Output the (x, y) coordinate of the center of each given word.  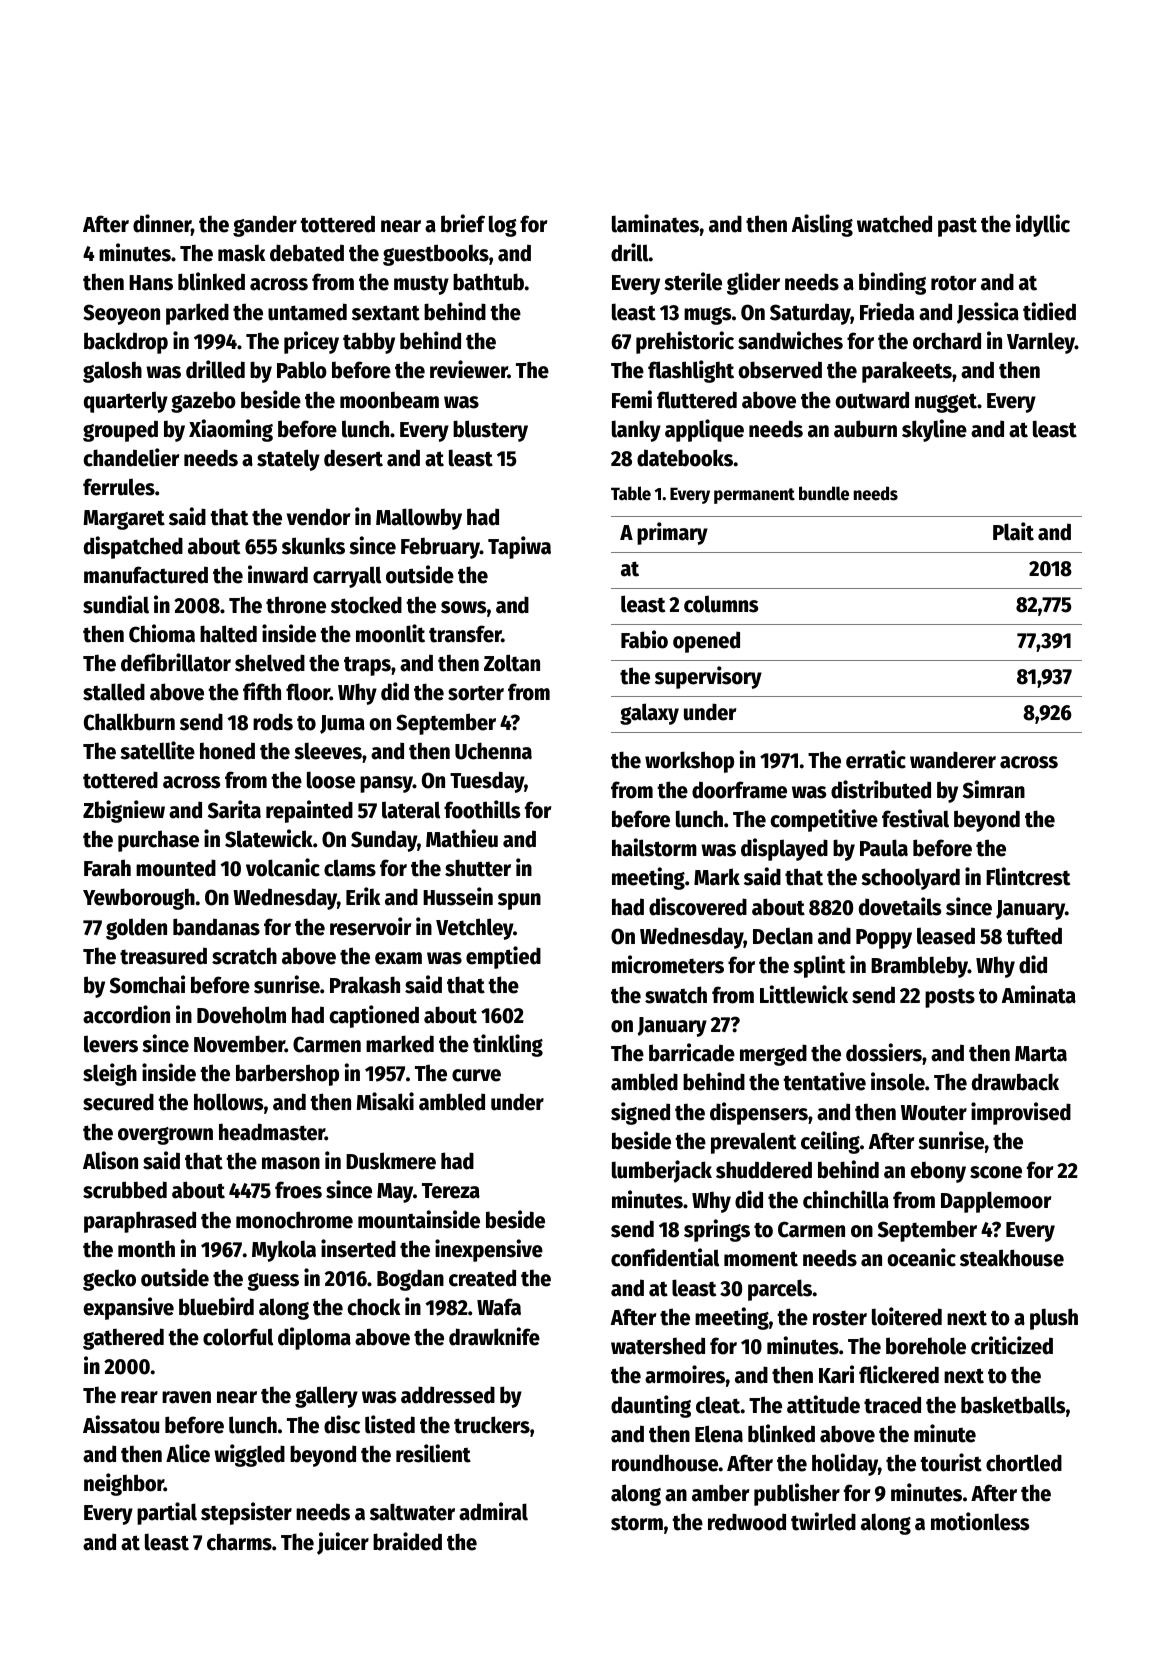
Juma (342, 724)
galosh (112, 372)
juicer (343, 1543)
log (503, 226)
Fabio (644, 639)
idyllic (1043, 225)
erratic (876, 759)
